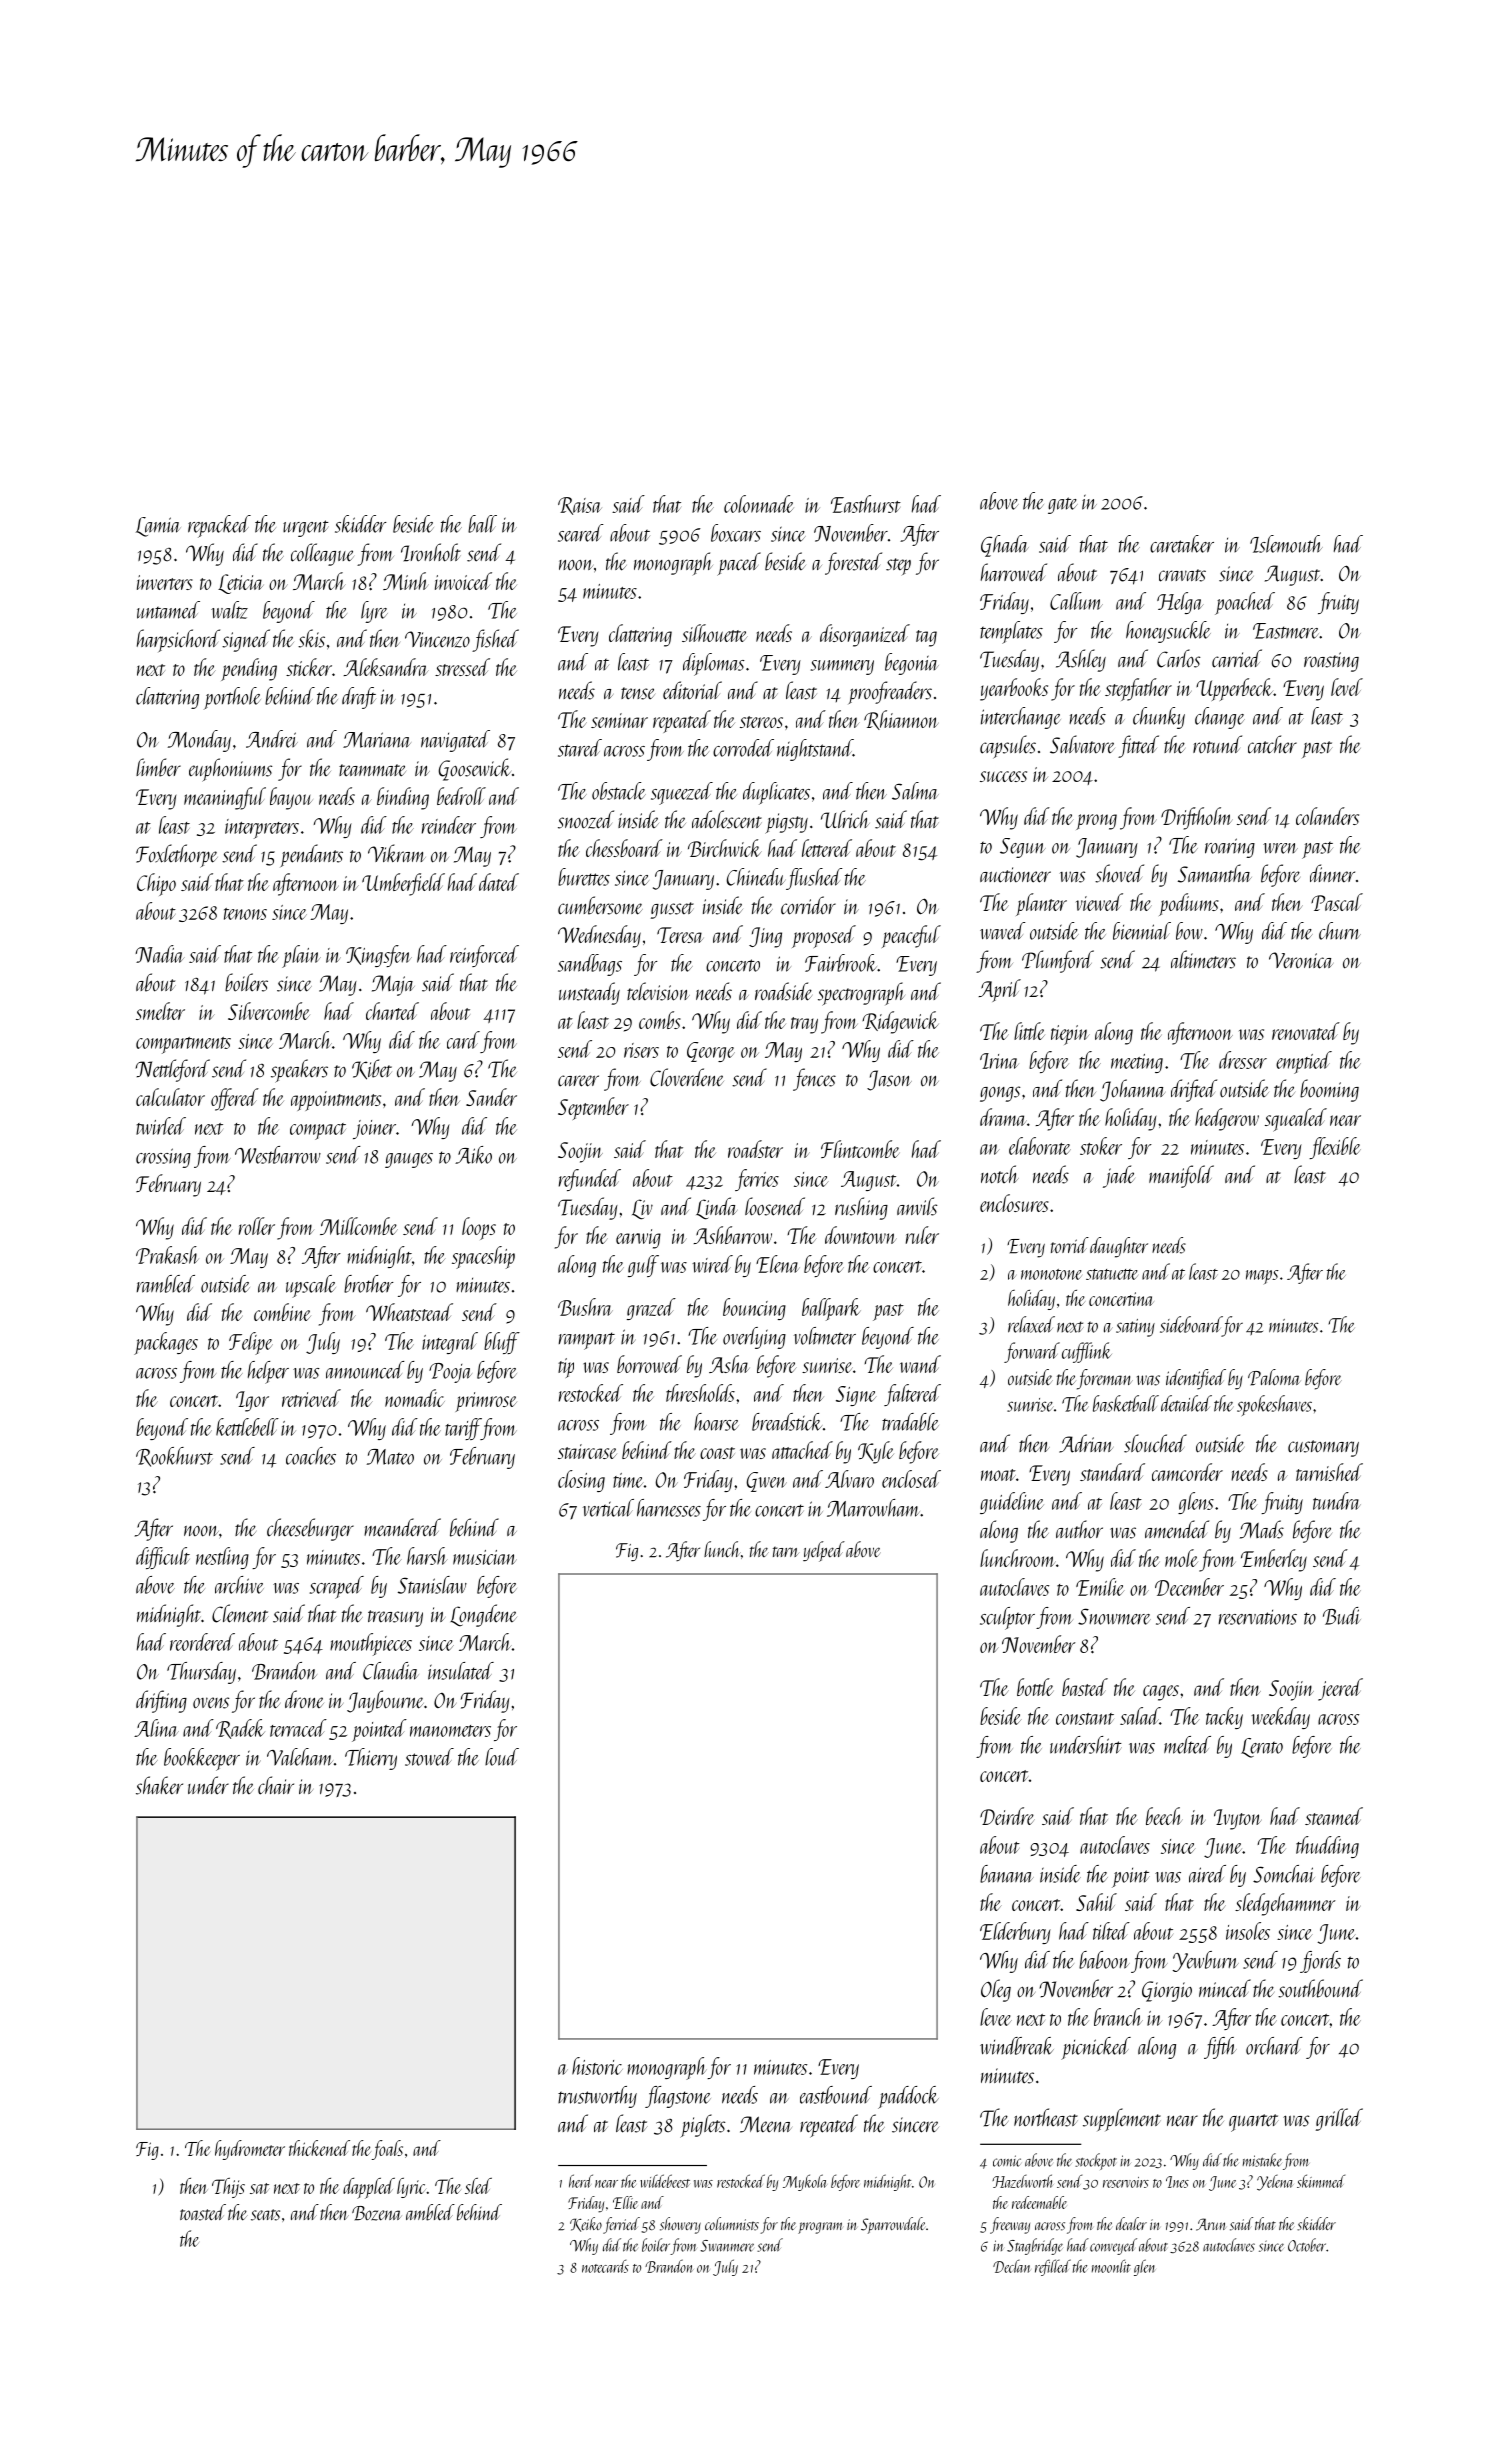 This screenshot has width=1496, height=2464. I want to click on Vincenzo, so click(437, 639).
